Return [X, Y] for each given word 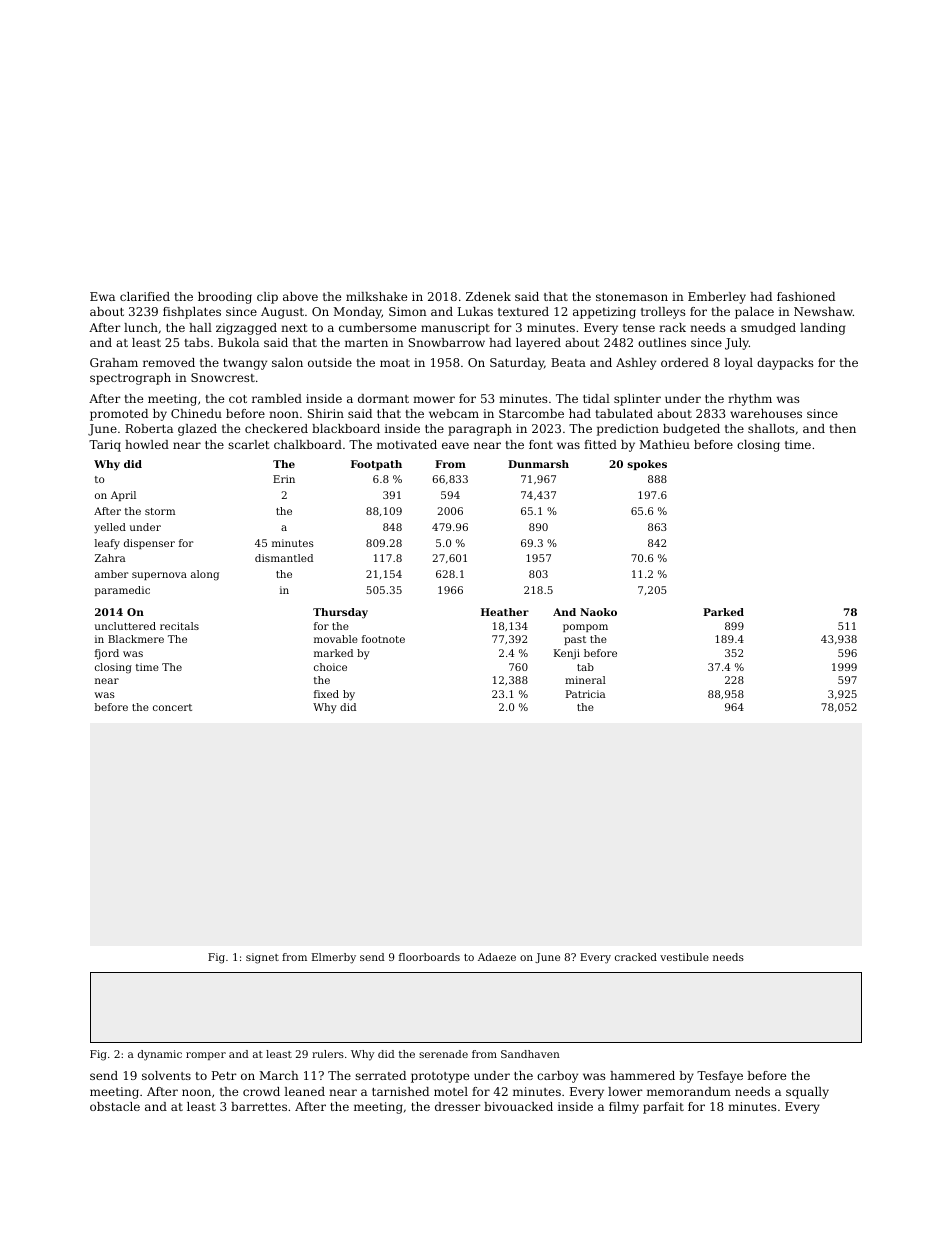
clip [267, 298]
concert [172, 707]
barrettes [259, 1106]
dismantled [284, 558]
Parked [723, 612]
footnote [383, 639]
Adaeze [497, 957]
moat [395, 363]
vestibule [684, 957]
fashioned [806, 296]
